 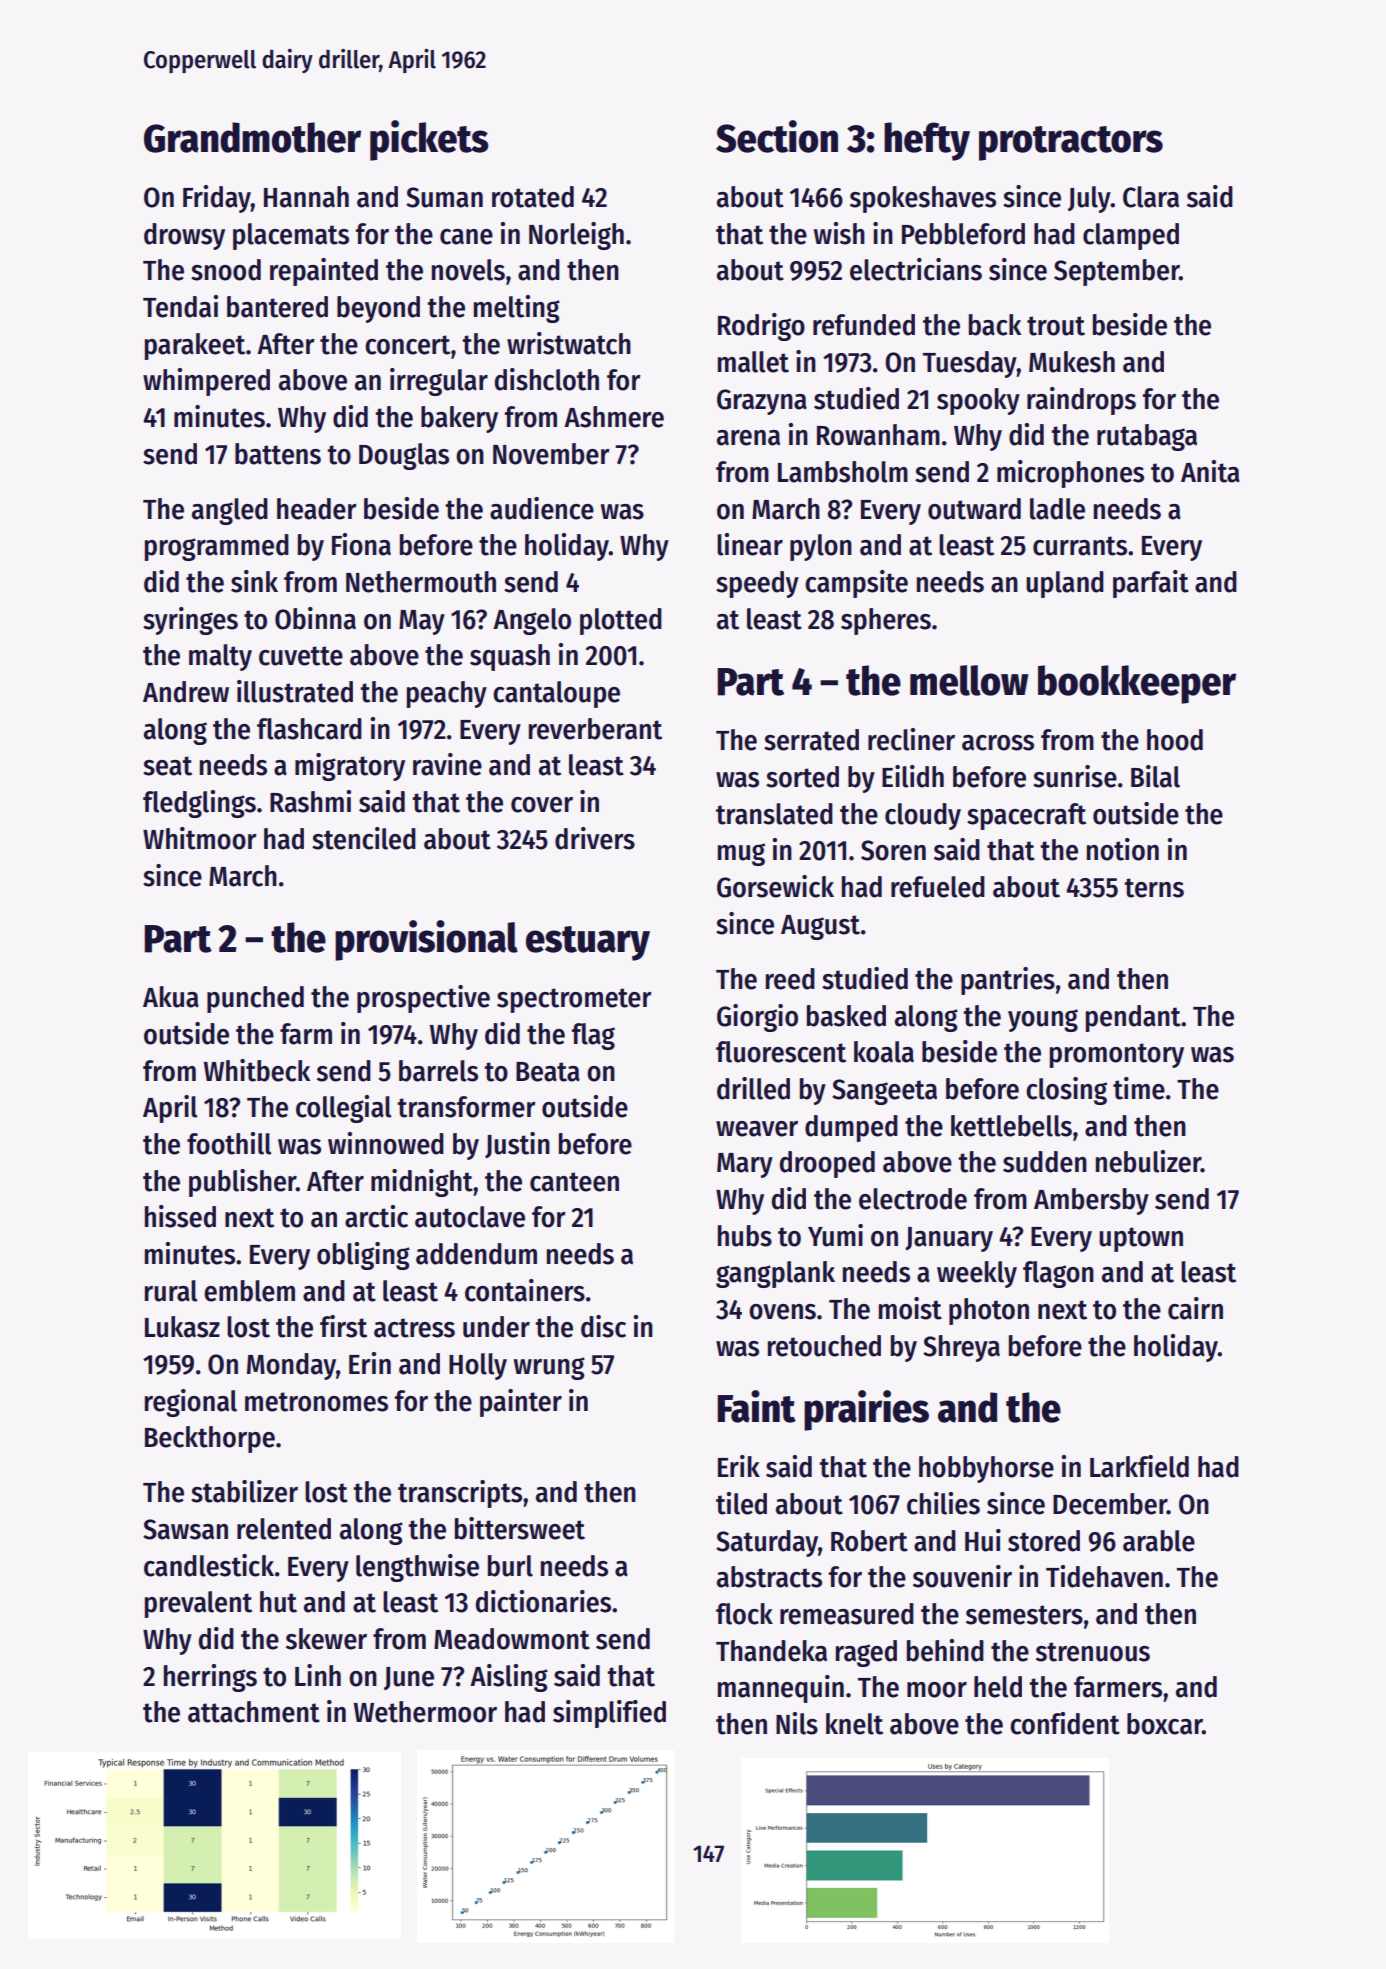 What do you see at coordinates (969, 680) in the image?
I see `mellow` at bounding box center [969, 680].
